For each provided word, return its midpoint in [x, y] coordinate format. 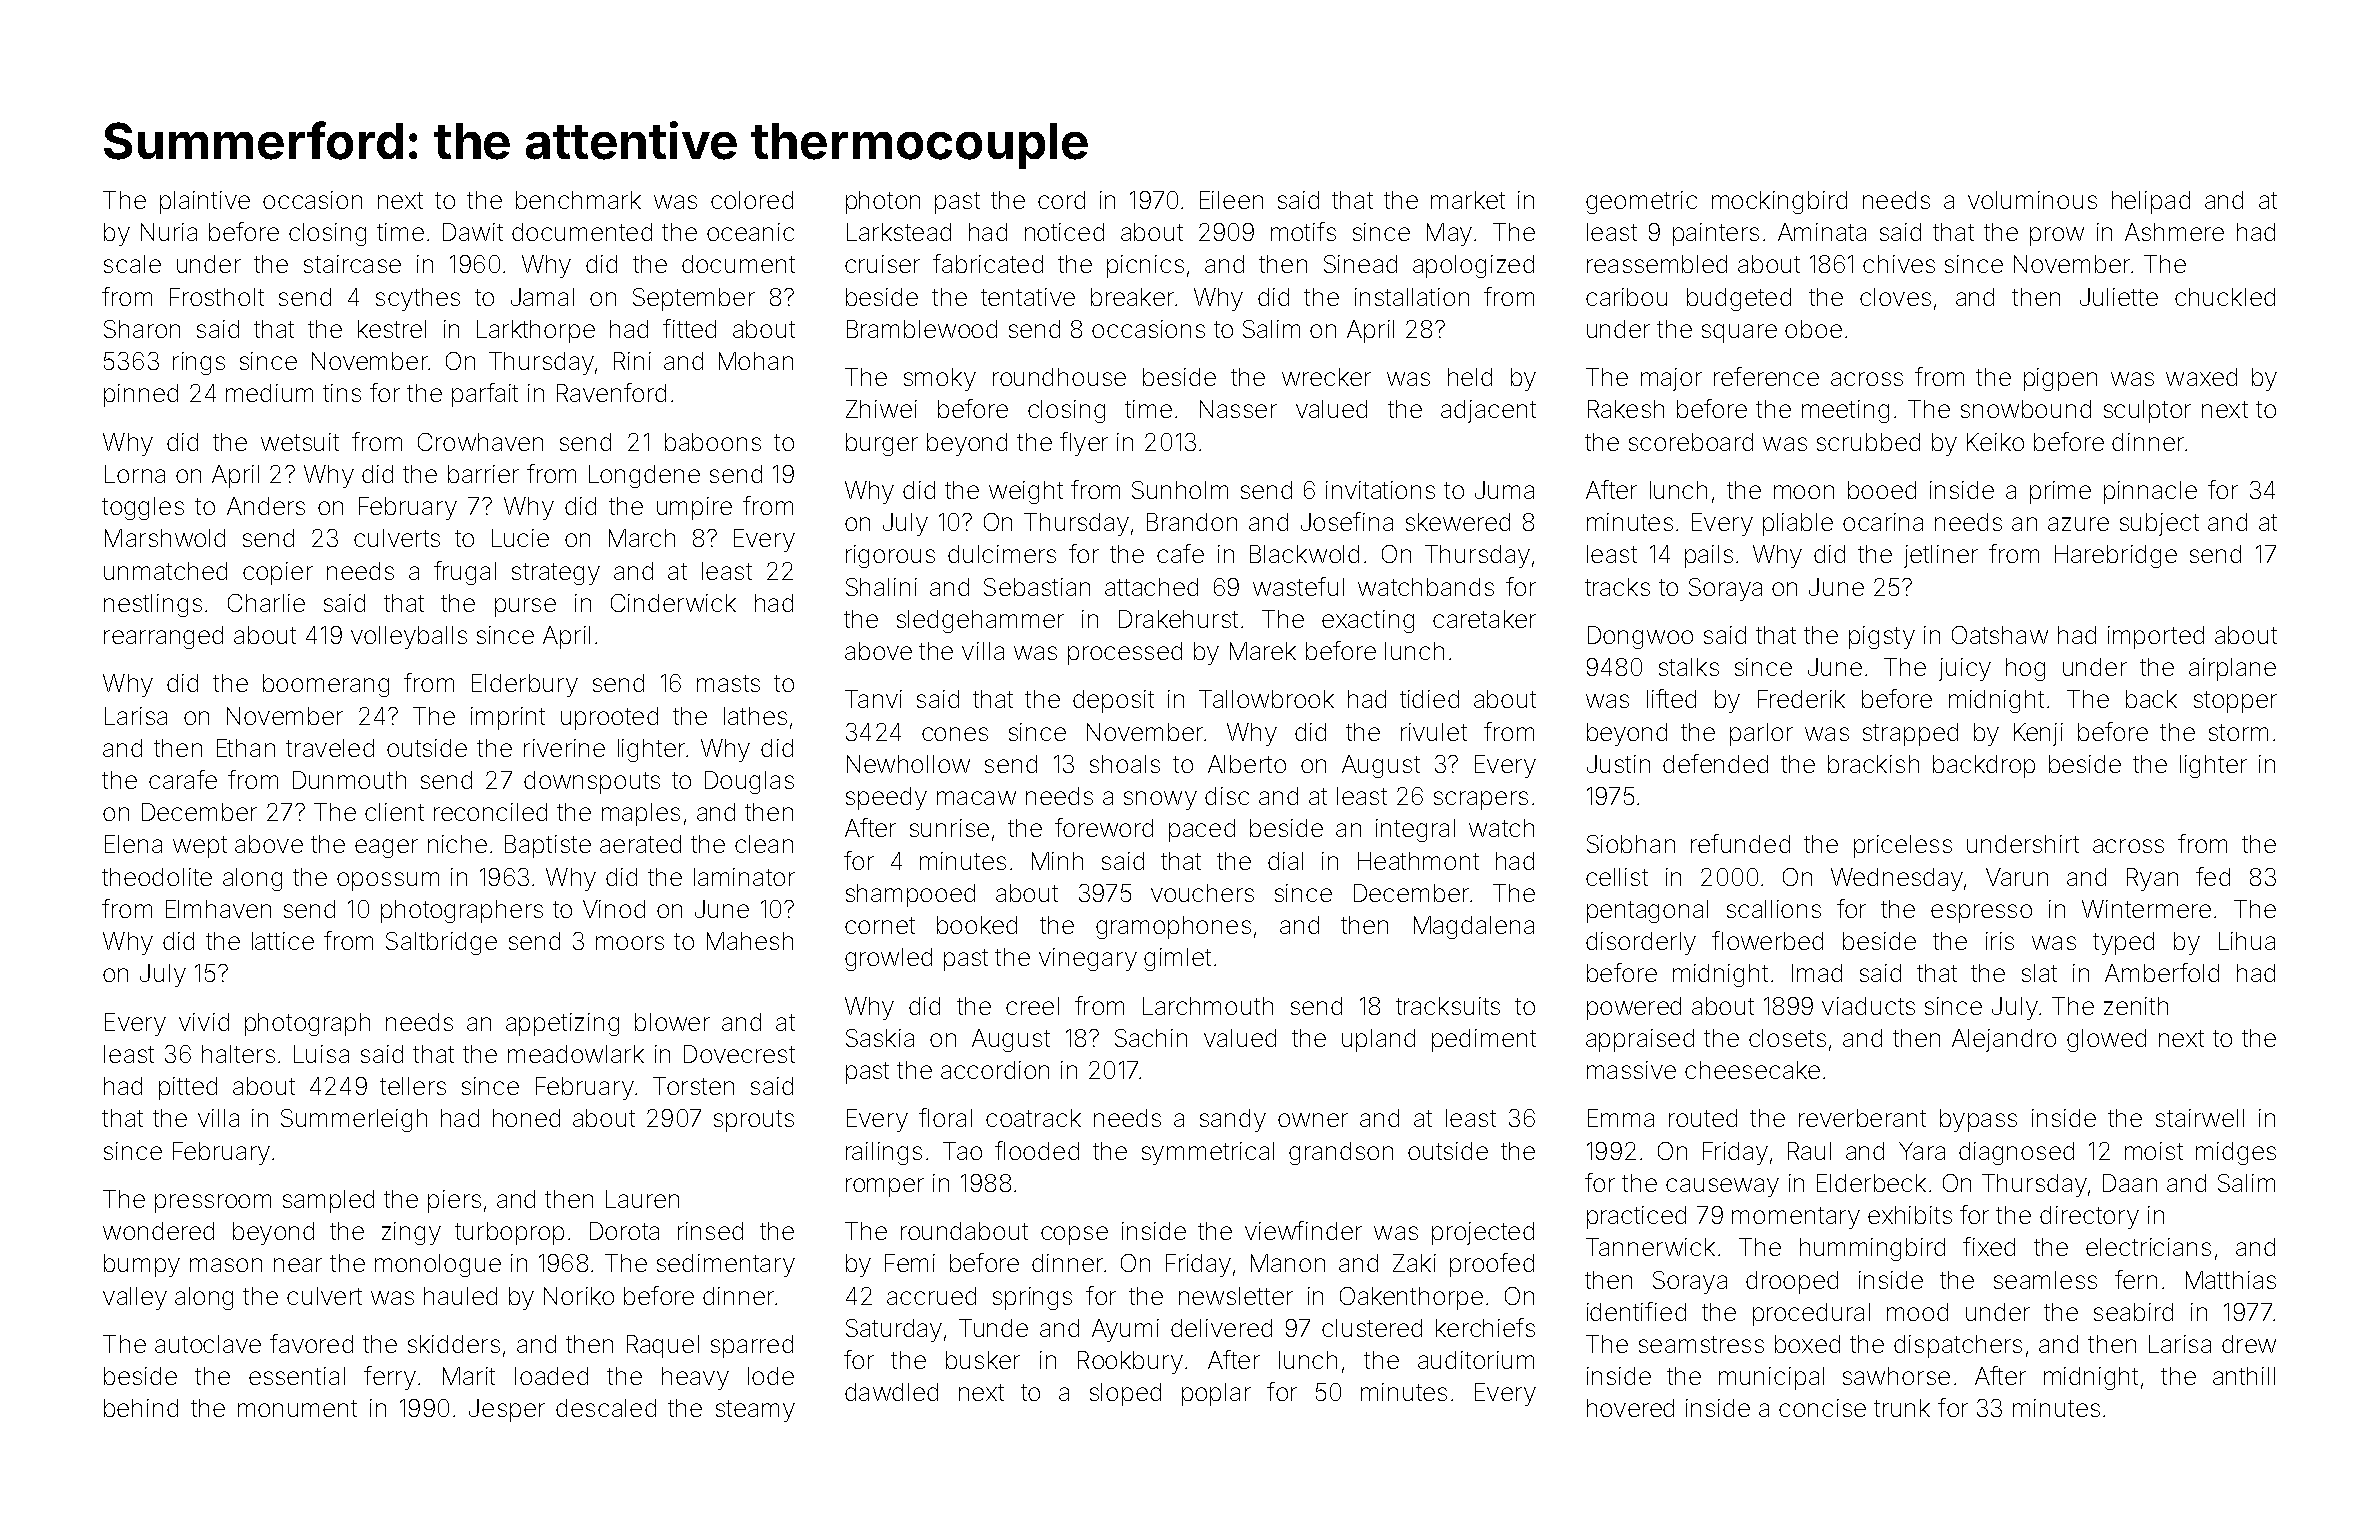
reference [1766, 376]
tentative [1028, 297]
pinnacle [2150, 492]
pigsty [1882, 637]
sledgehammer [980, 621]
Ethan [246, 748]
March [642, 538]
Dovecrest [739, 1054]
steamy [755, 1411]
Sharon [142, 329]
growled [888, 959]
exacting [1368, 621]
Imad [1817, 973]
